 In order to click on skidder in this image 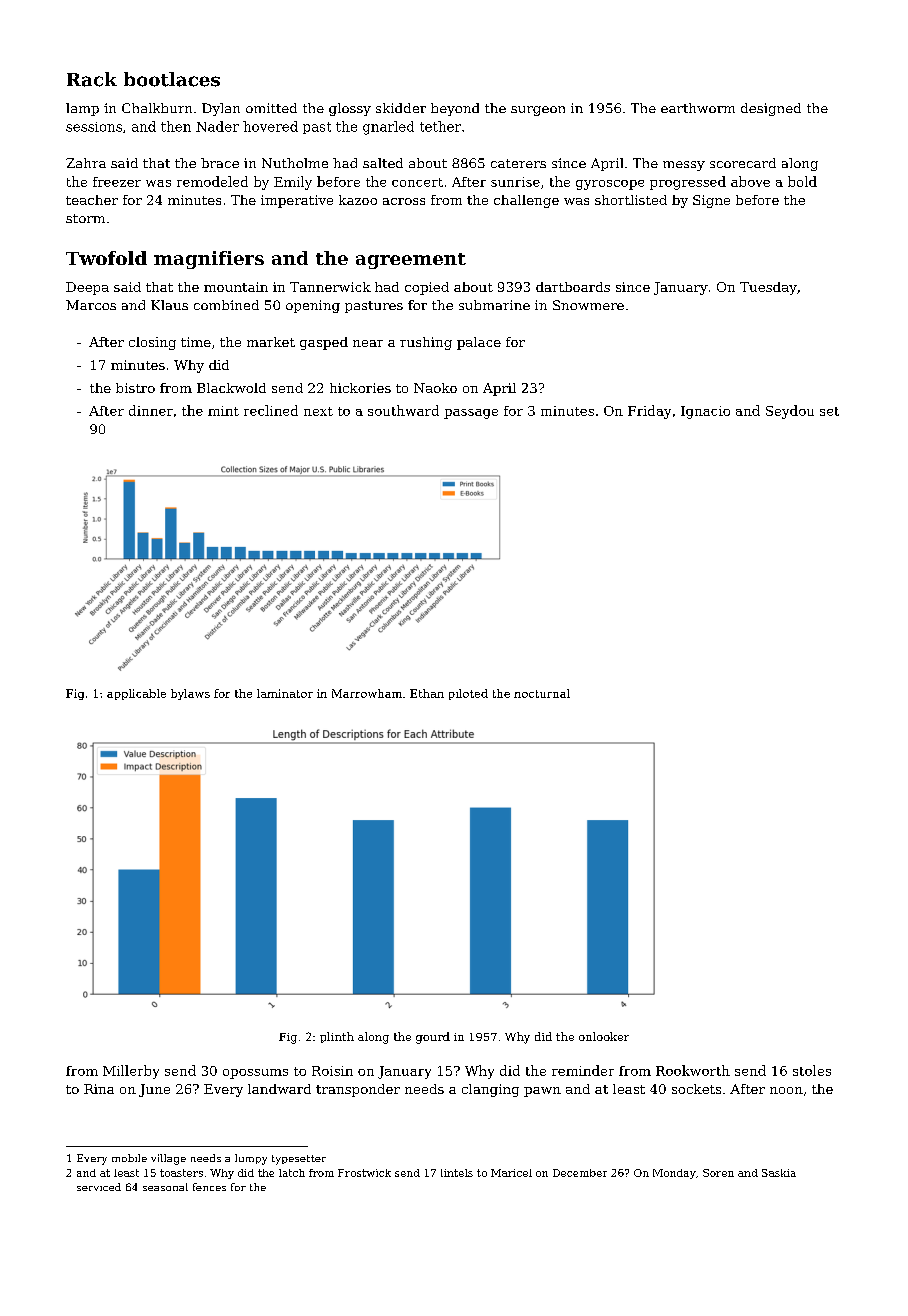, I will do `click(401, 108)`.
